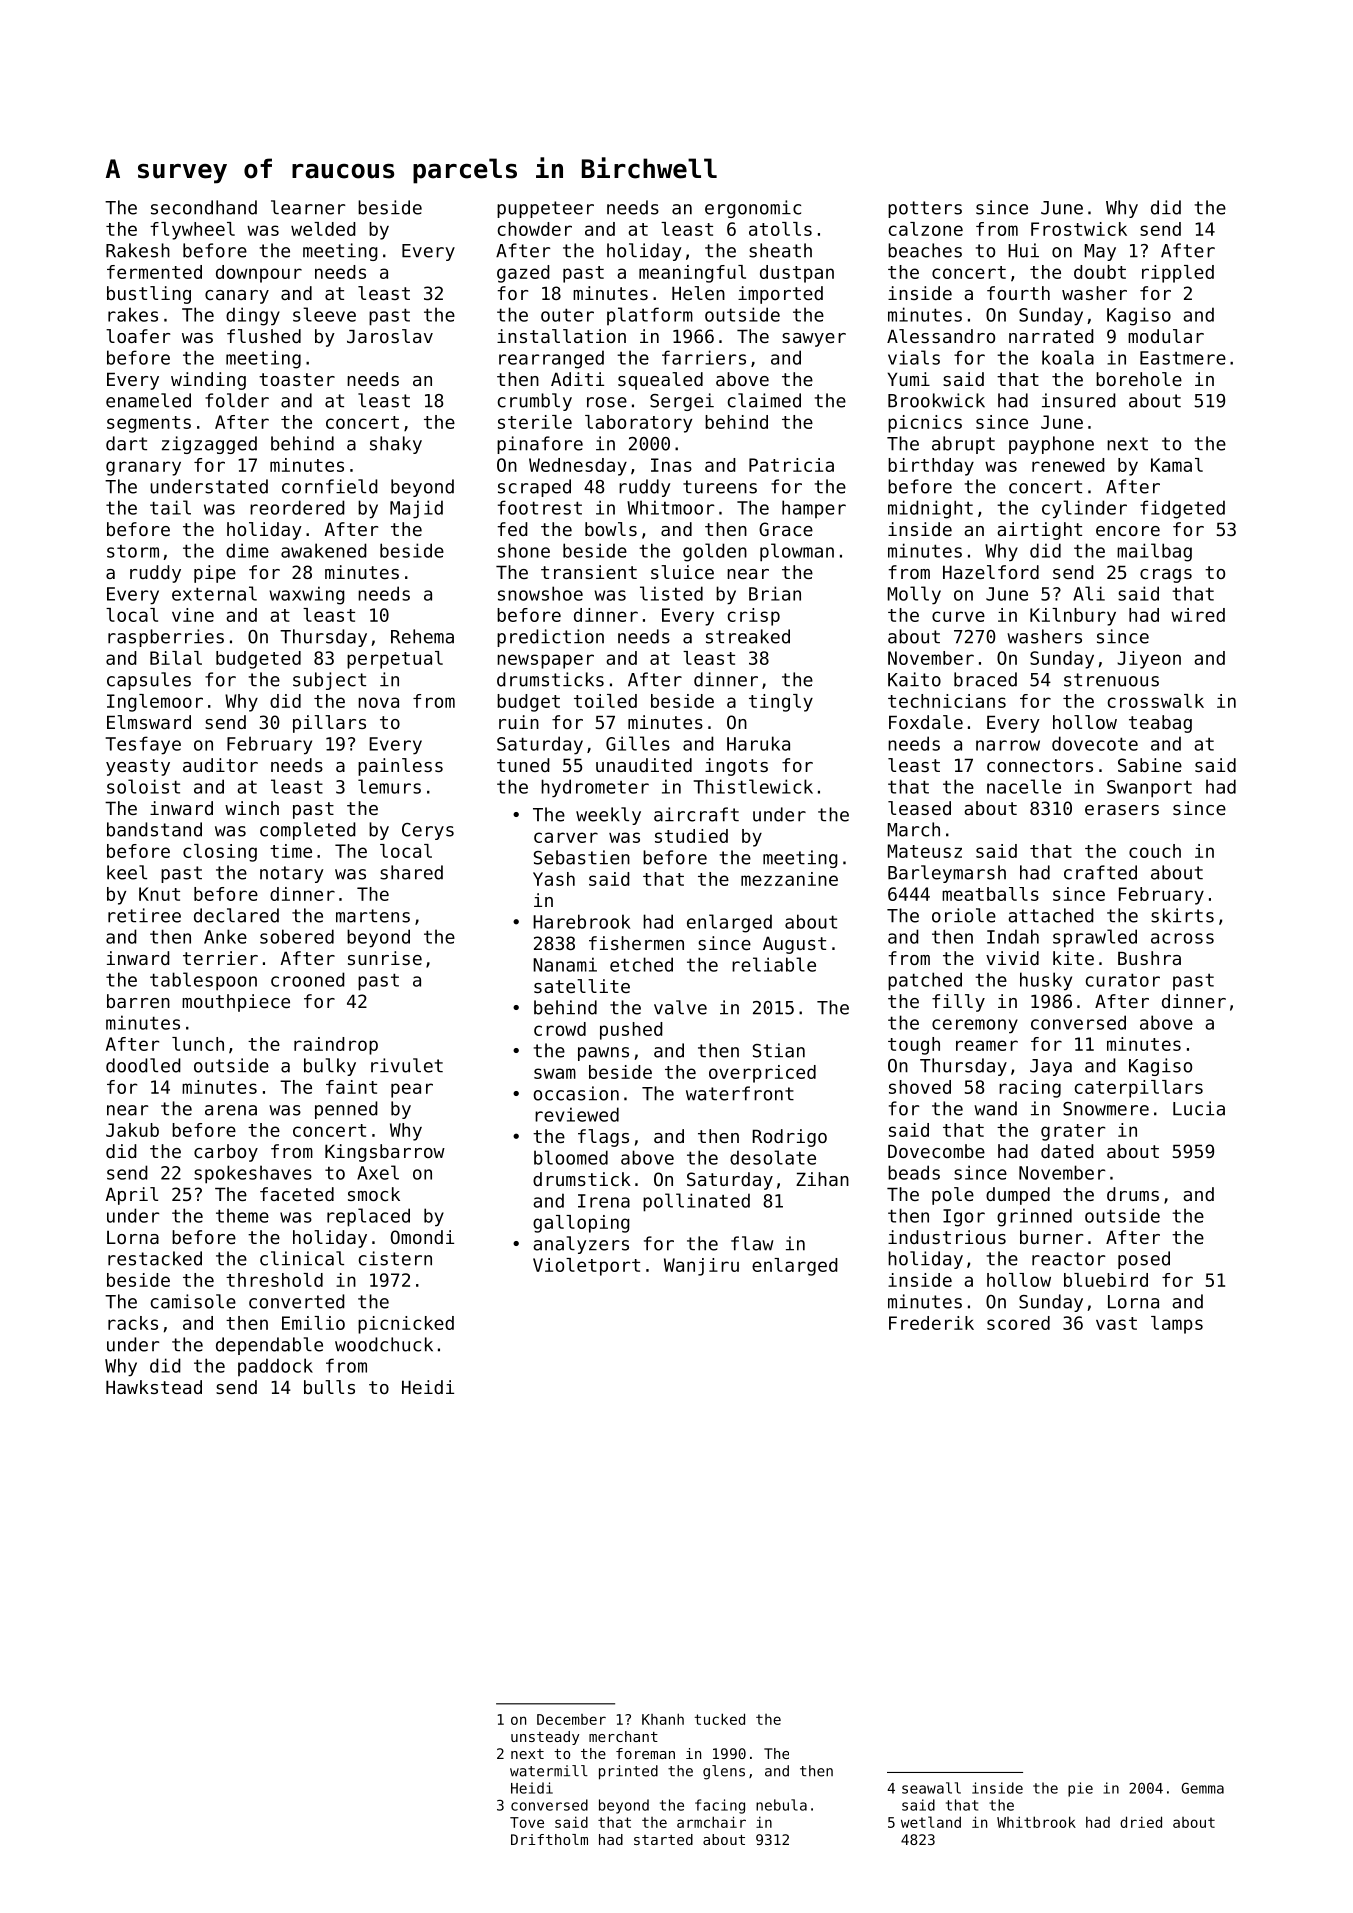 This document has height=1913, width=1353. What do you see at coordinates (1139, 379) in the document?
I see `borehole` at bounding box center [1139, 379].
